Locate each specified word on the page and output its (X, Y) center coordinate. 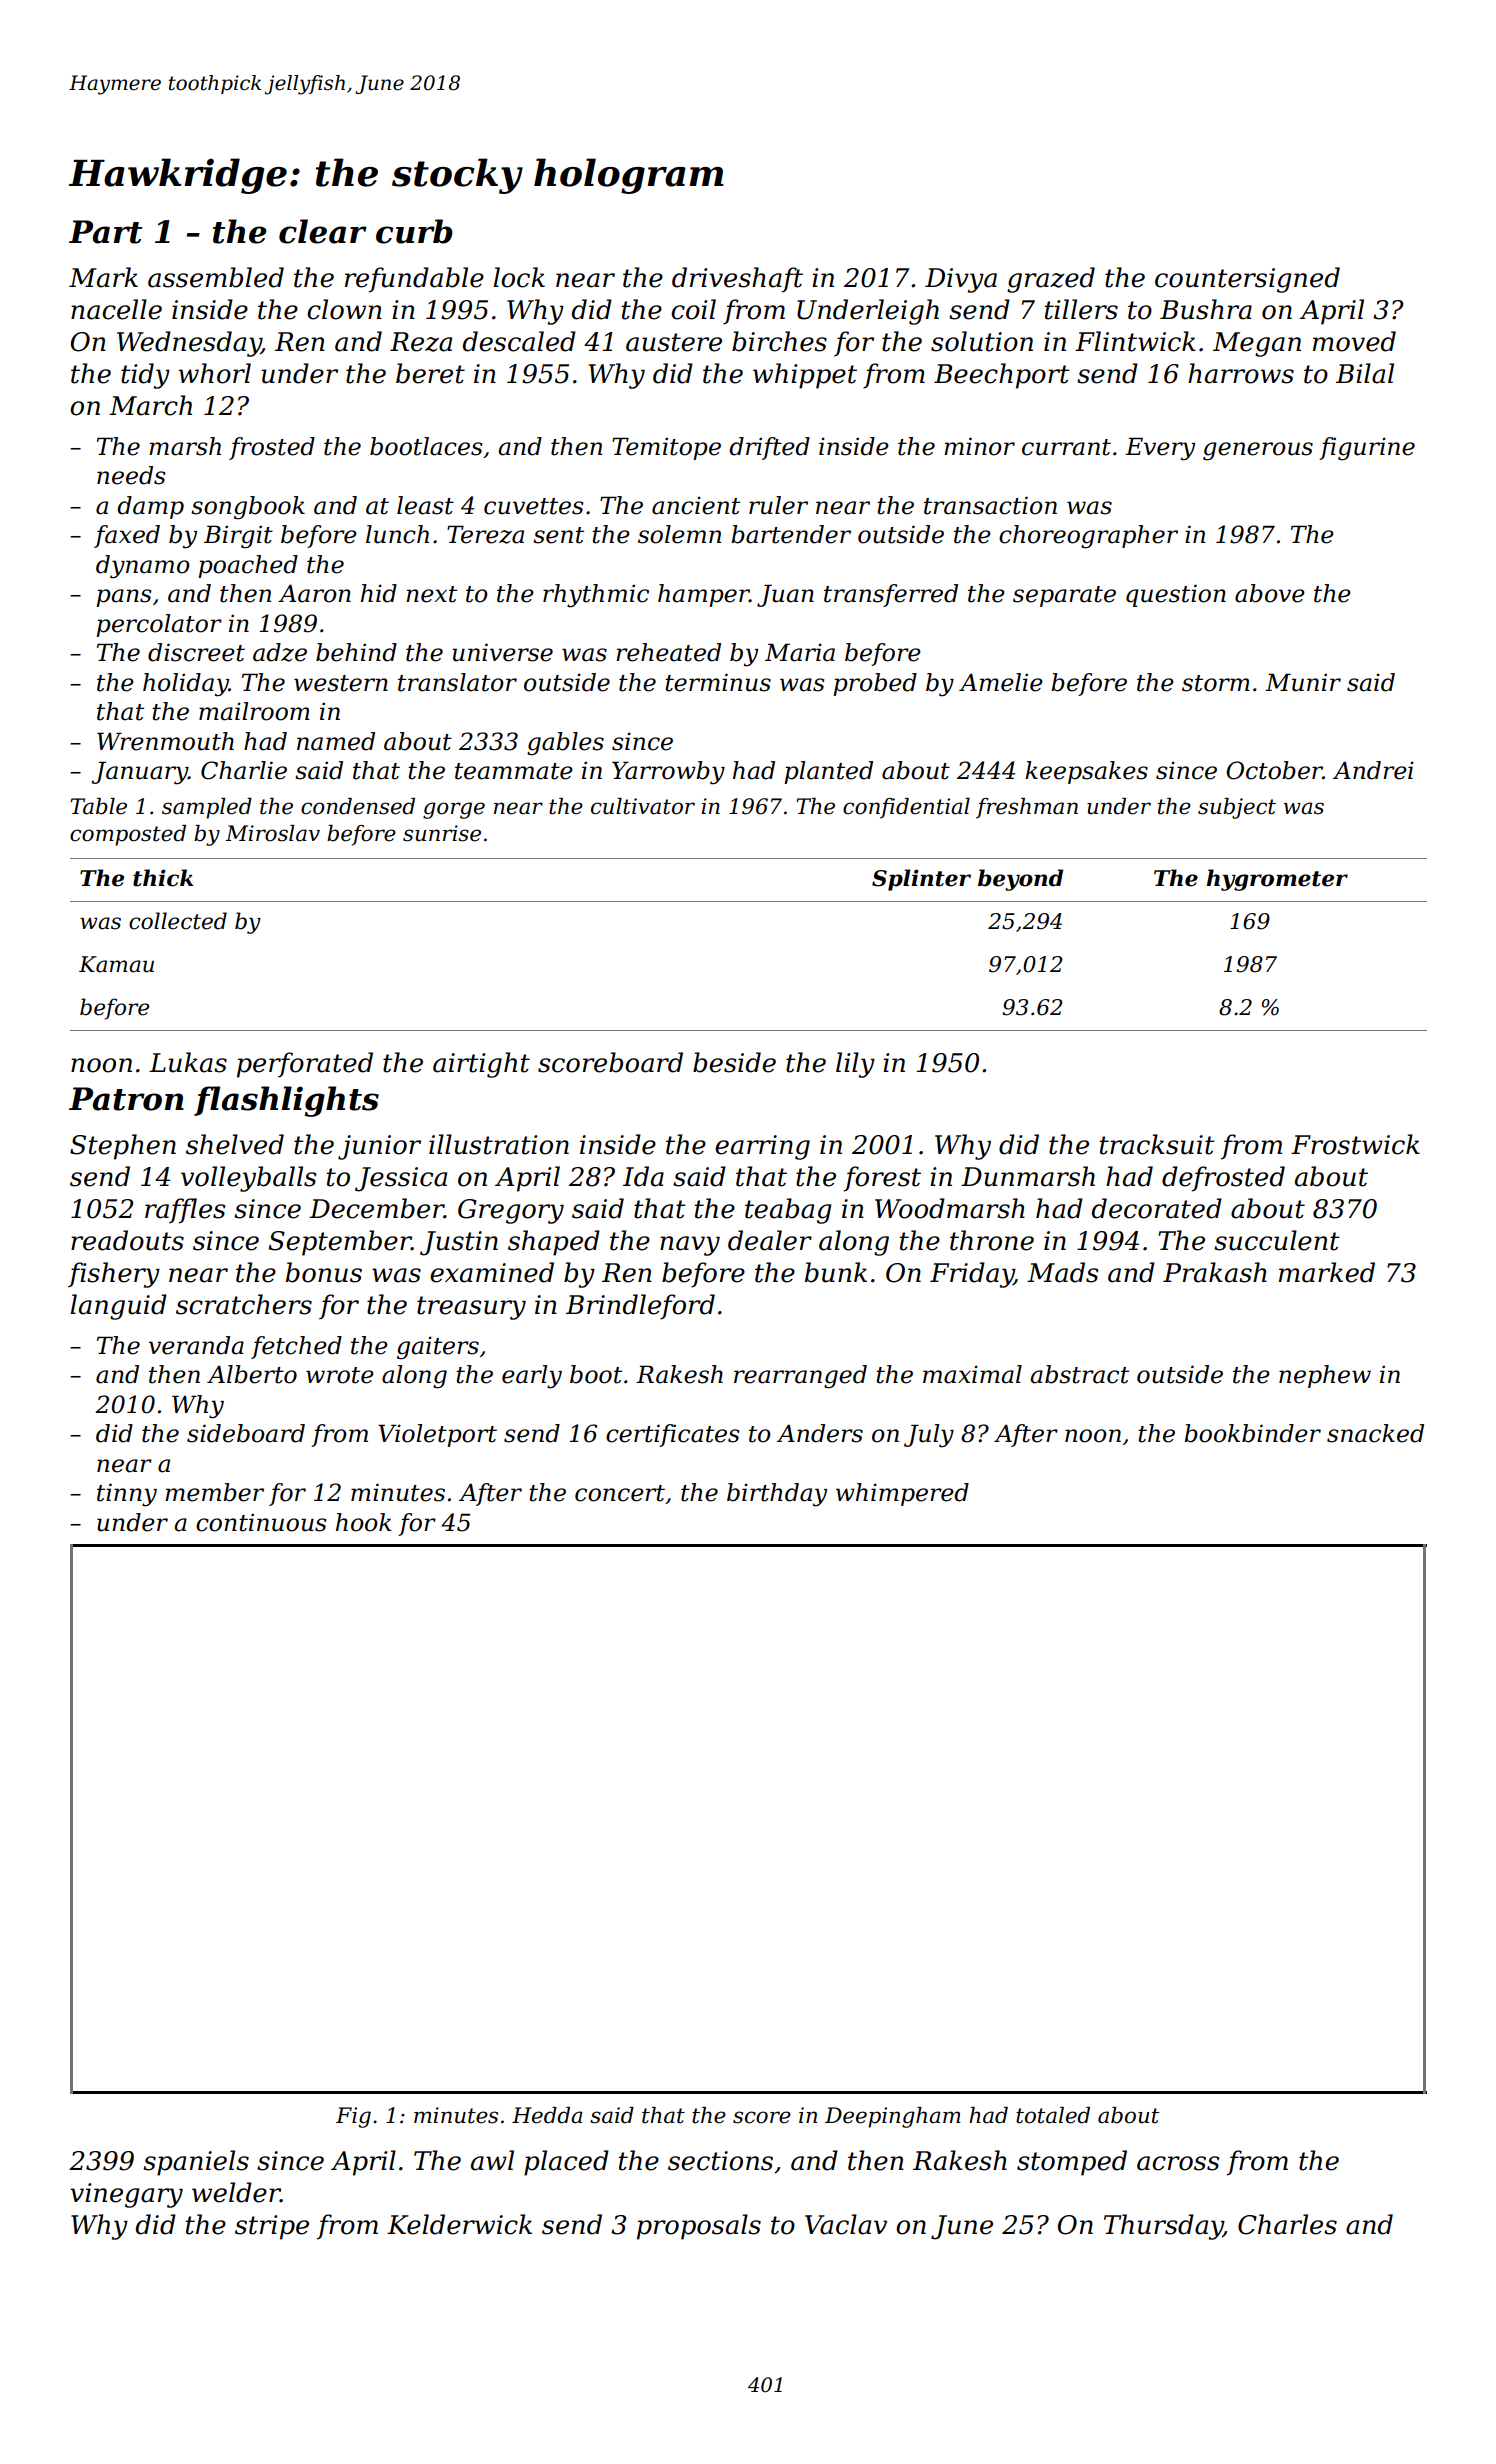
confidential (906, 808)
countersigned (1247, 280)
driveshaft (737, 280)
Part (105, 232)
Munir (1303, 682)
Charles (1287, 2224)
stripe (272, 2227)
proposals (699, 2227)
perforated (305, 1065)
